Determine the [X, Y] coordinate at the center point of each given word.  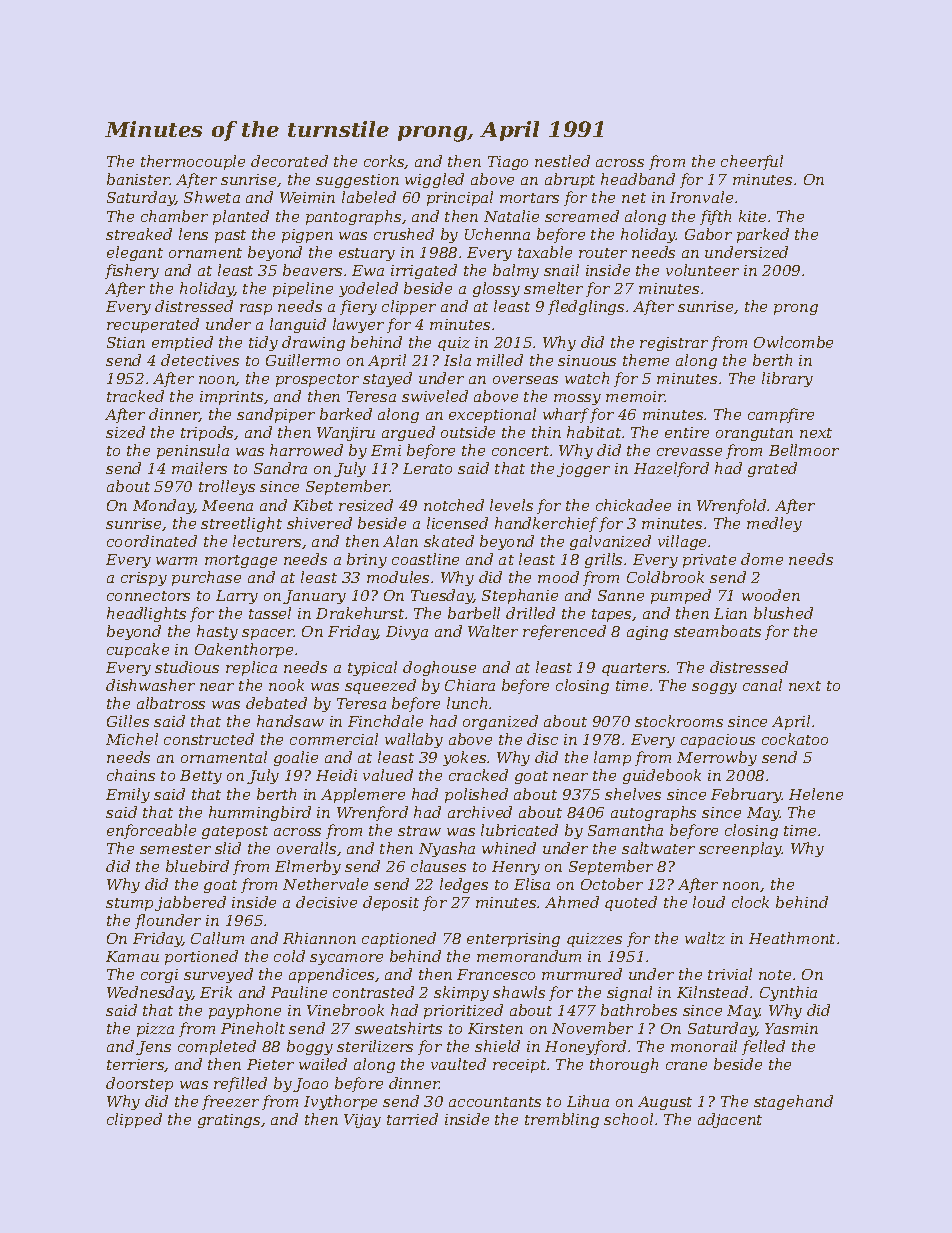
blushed [783, 613]
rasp [256, 309]
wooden [771, 595]
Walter [493, 631]
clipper [409, 307]
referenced [564, 632]
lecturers [267, 541]
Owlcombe [793, 342]
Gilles [128, 721]
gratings [229, 1121]
